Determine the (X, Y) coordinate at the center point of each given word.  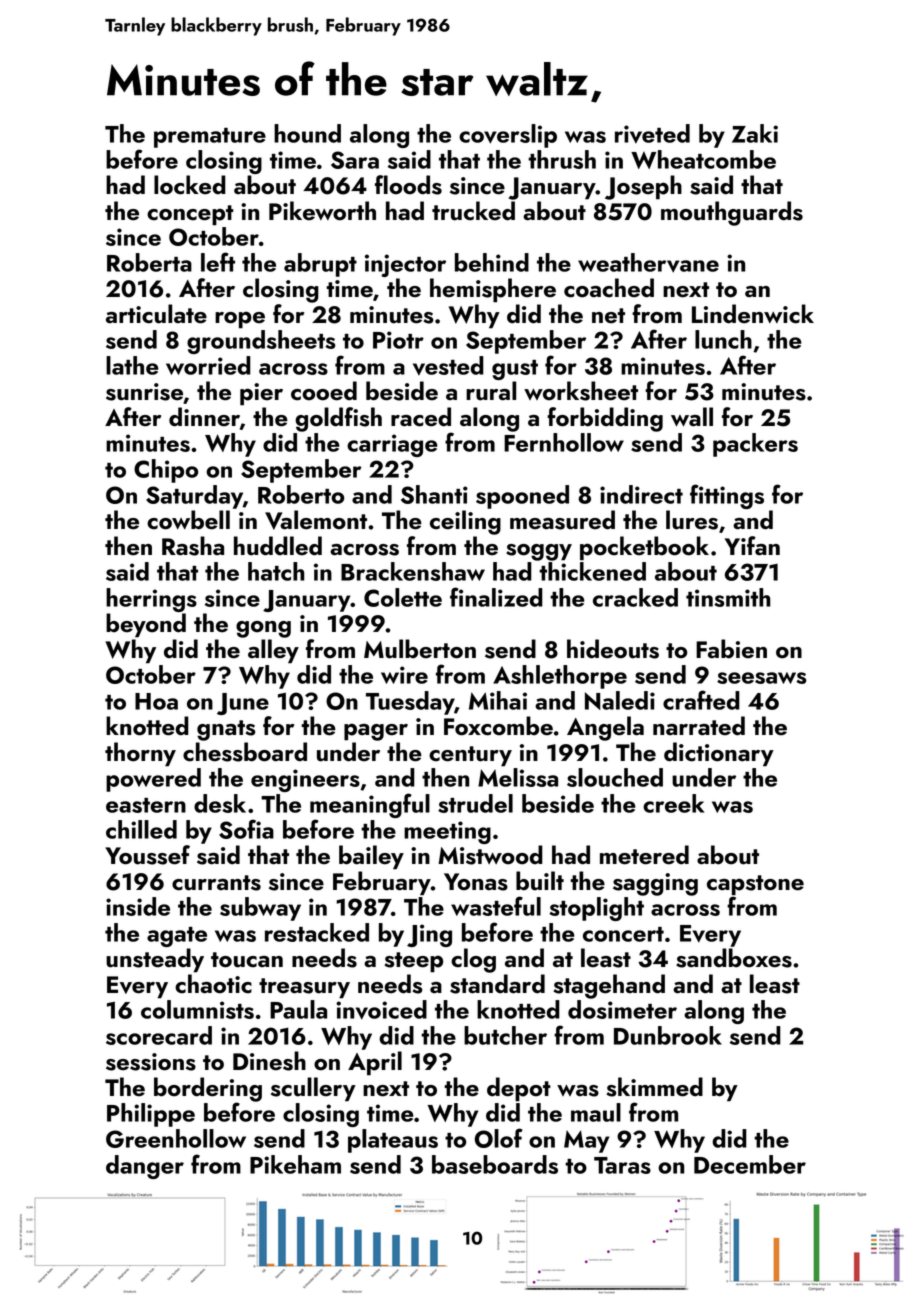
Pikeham (295, 1164)
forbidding (605, 419)
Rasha (193, 546)
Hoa (156, 701)
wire (404, 675)
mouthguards (732, 213)
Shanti (434, 494)
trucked (473, 211)
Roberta (149, 262)
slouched (615, 777)
